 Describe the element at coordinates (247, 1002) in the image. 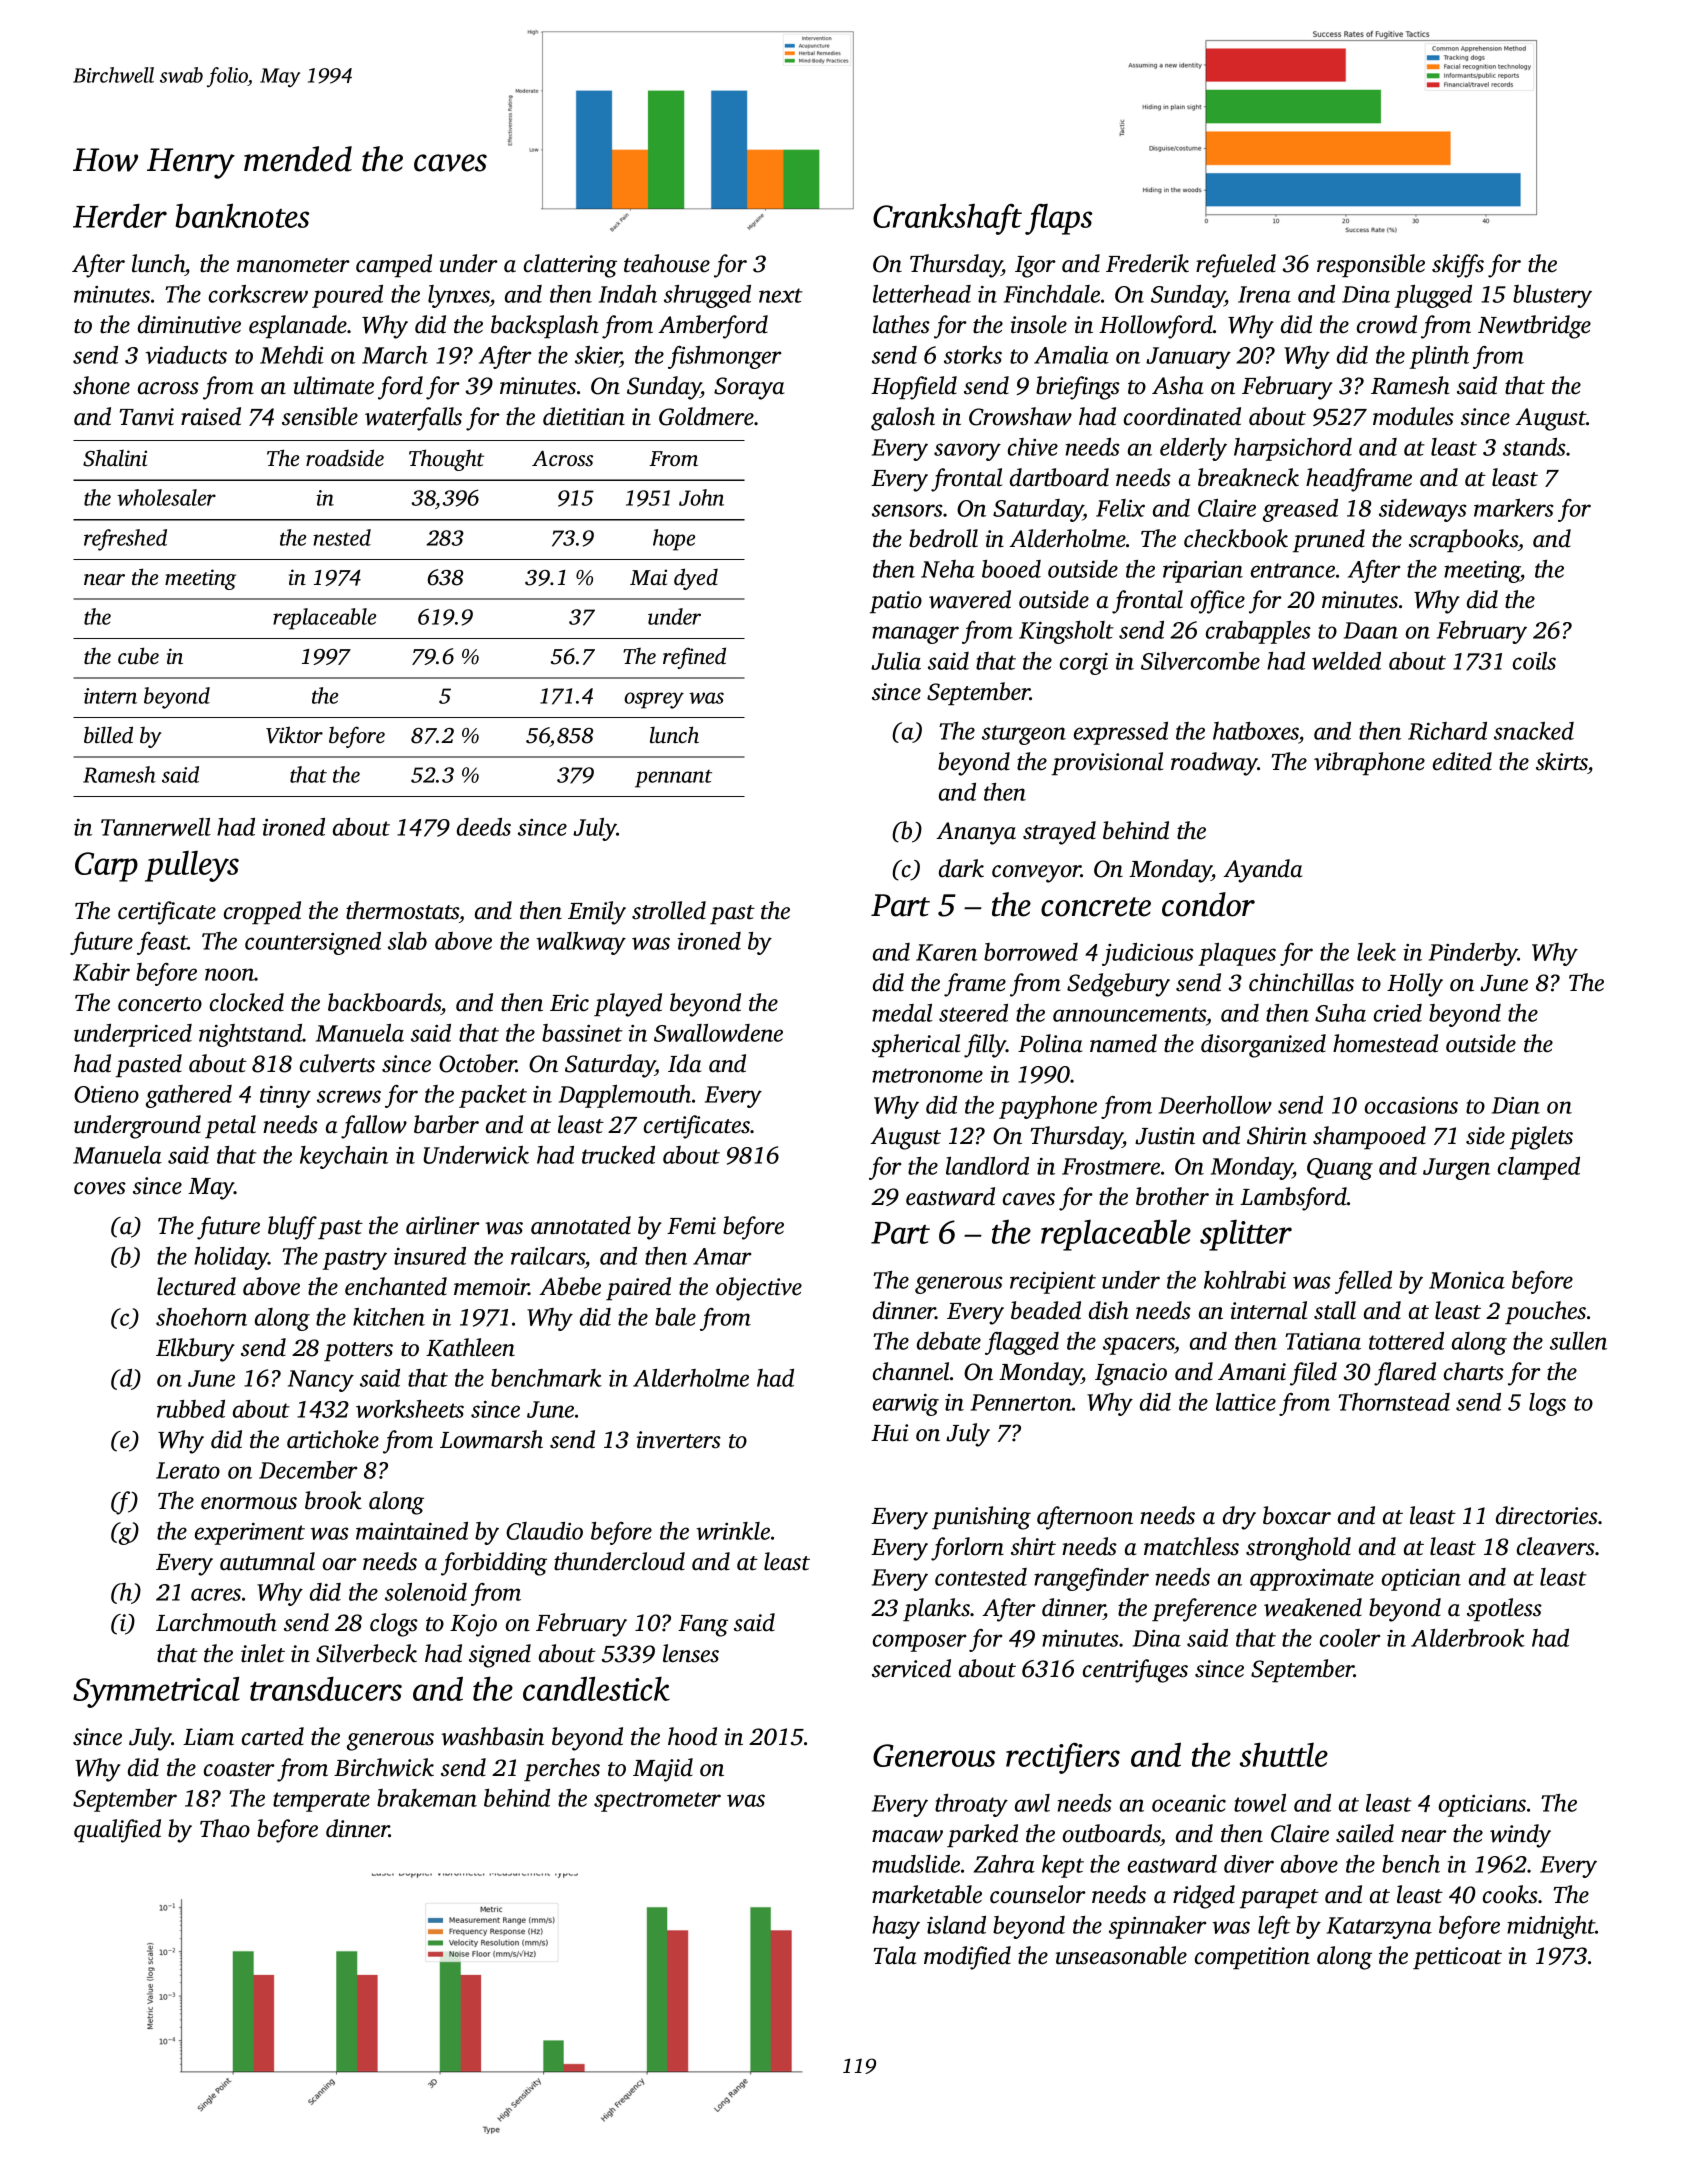

I see `clocked` at that location.
